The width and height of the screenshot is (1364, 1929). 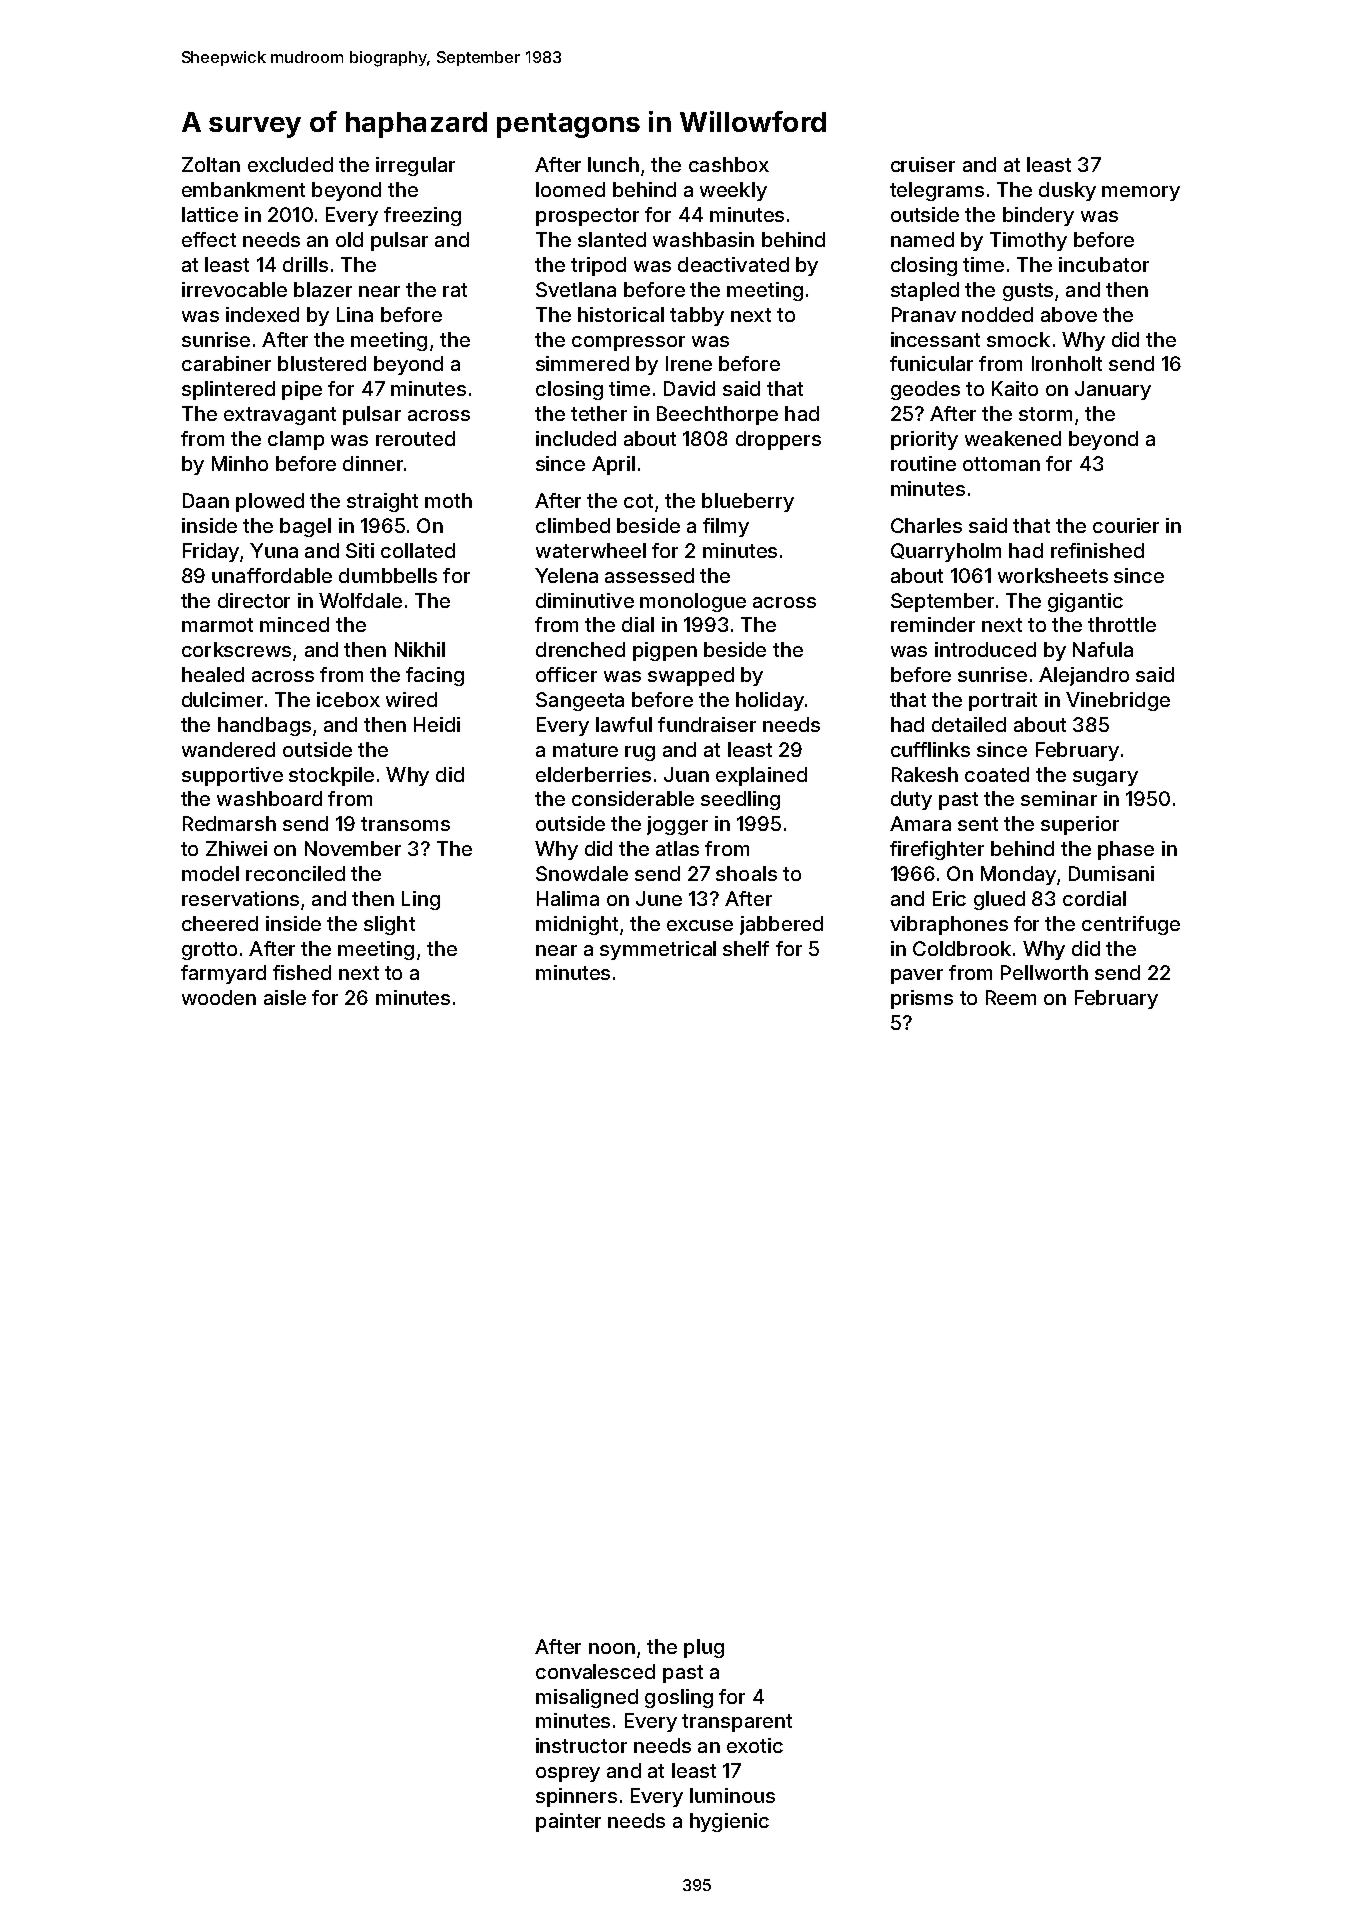 What do you see at coordinates (612, 1648) in the screenshot?
I see `noon` at bounding box center [612, 1648].
